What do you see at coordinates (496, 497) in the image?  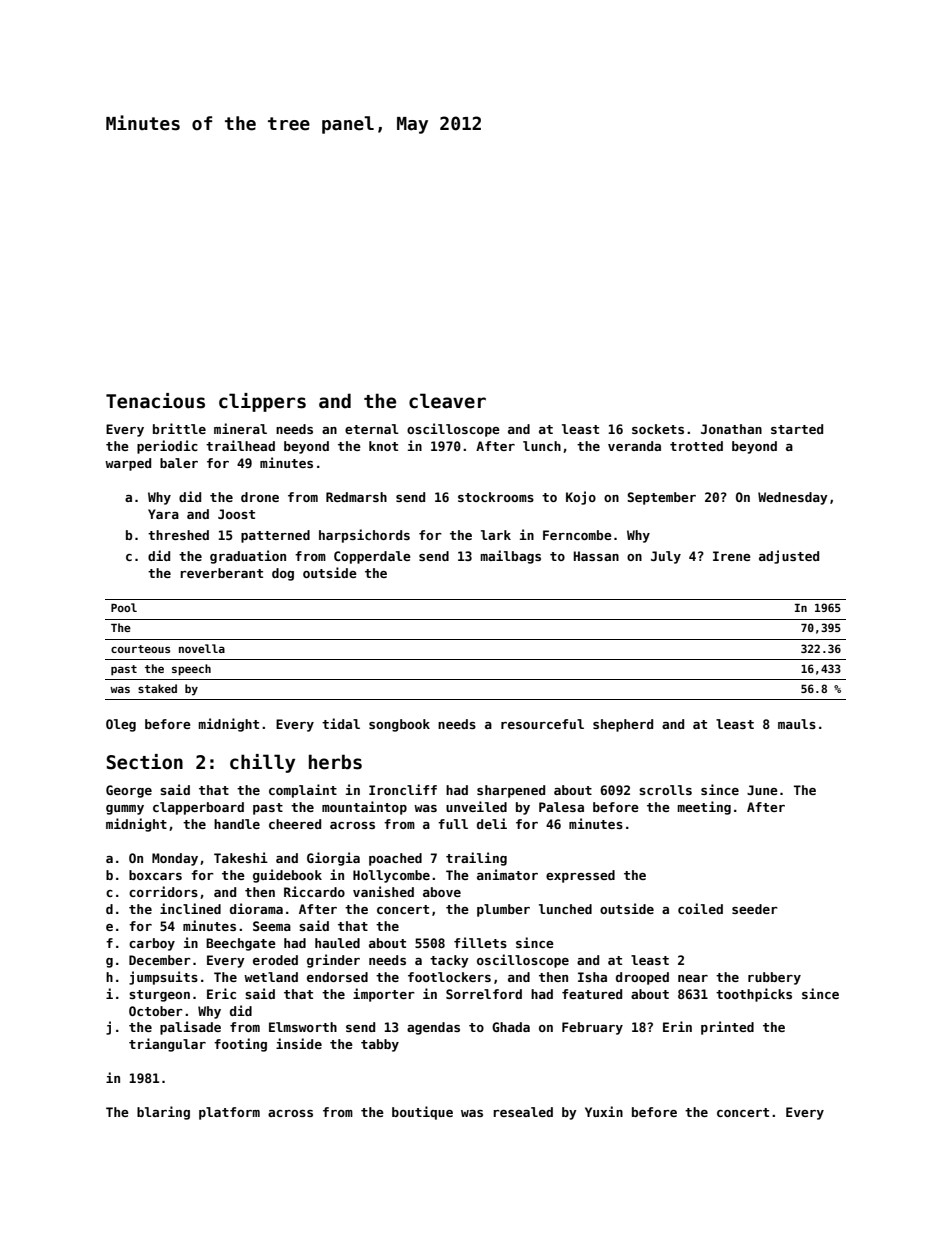 I see `stockrooms` at bounding box center [496, 497].
